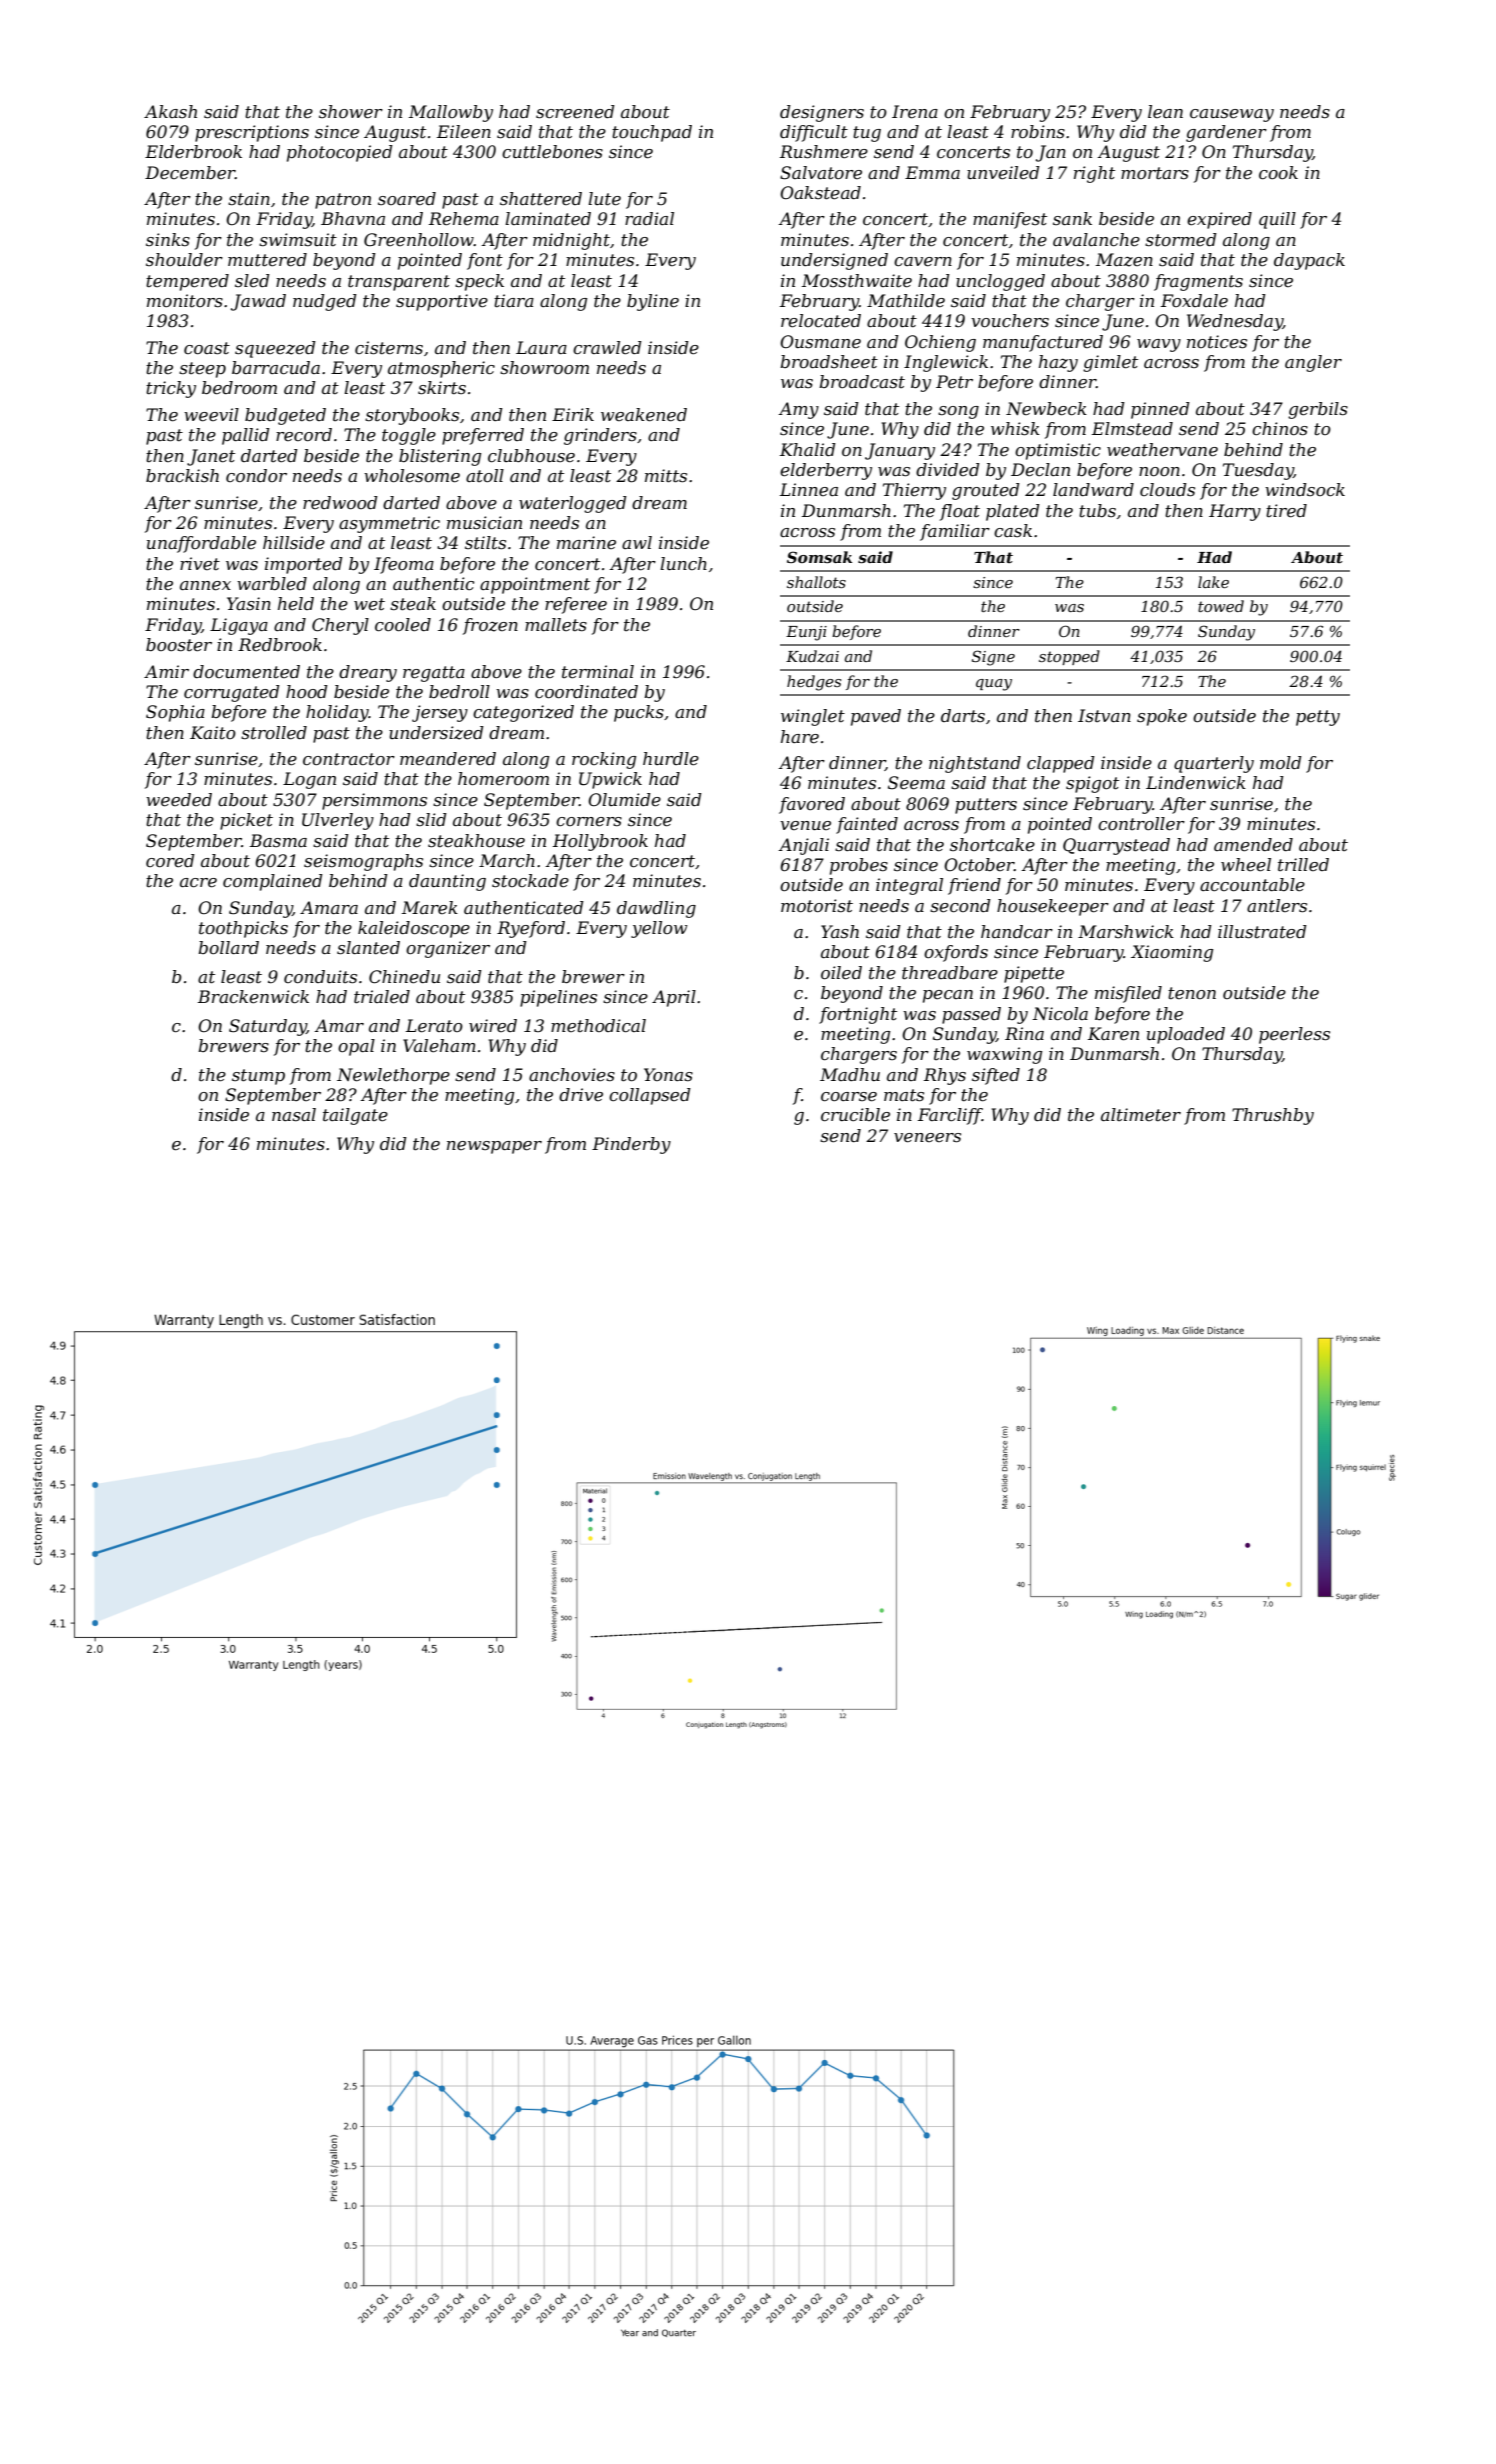  What do you see at coordinates (1273, 1116) in the document?
I see `Thrushby` at bounding box center [1273, 1116].
